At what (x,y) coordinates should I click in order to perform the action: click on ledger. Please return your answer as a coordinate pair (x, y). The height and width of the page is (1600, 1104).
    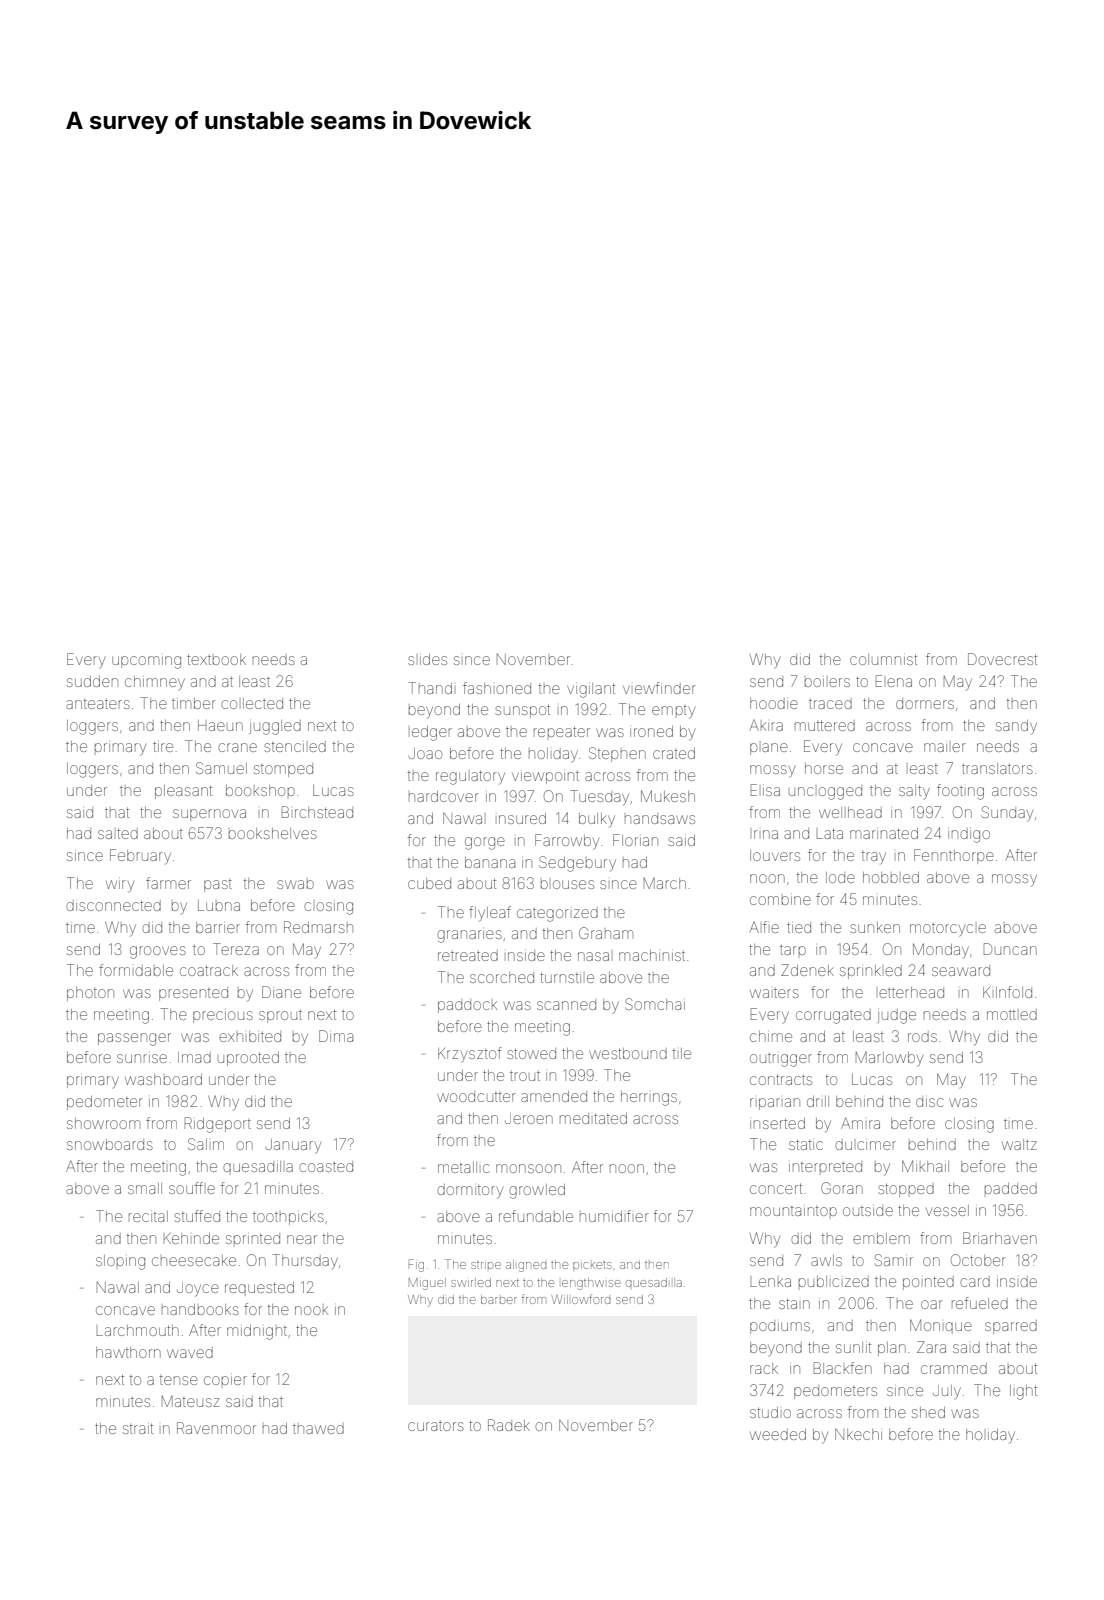
    Looking at the image, I should click on (432, 733).
